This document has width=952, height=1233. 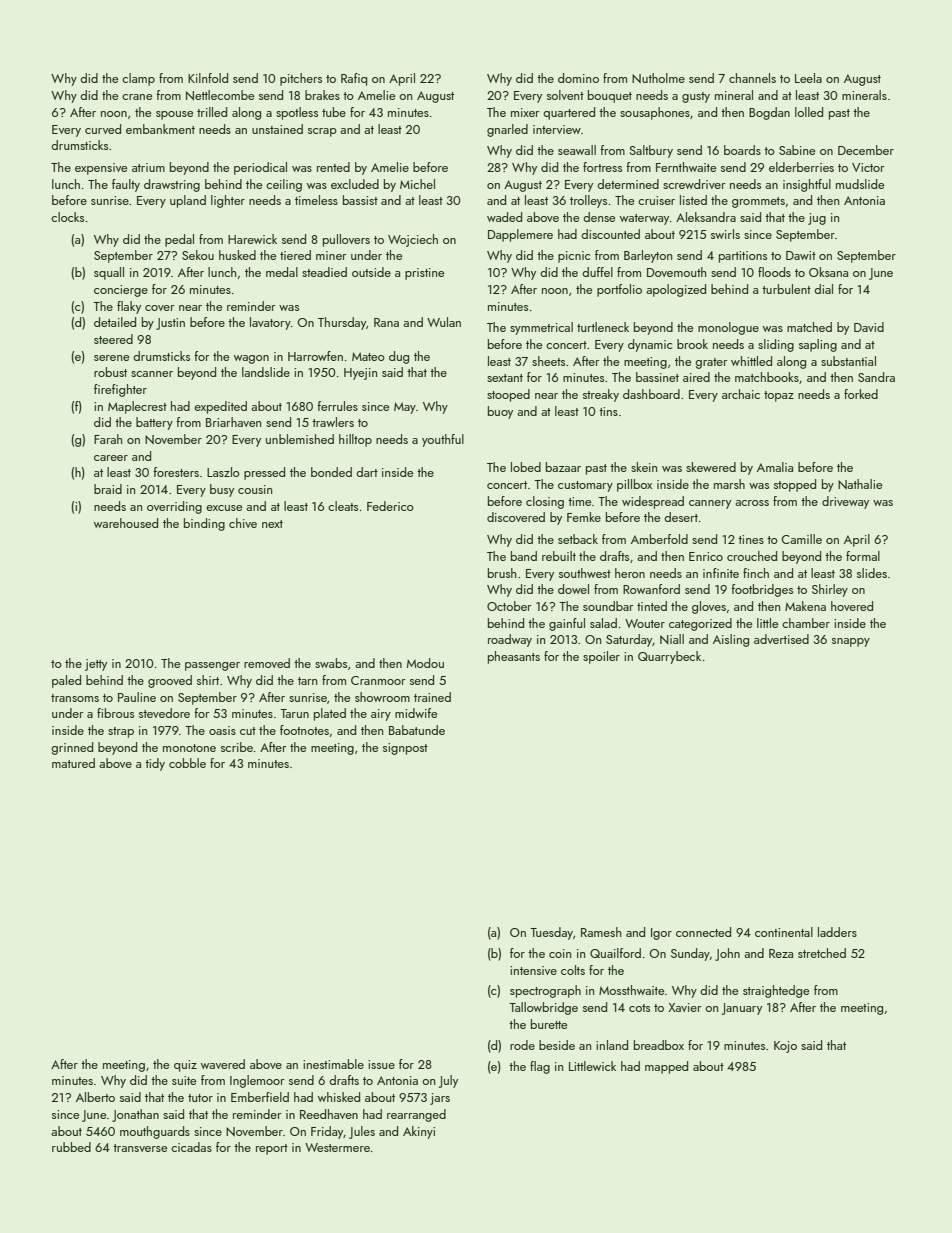 What do you see at coordinates (252, 239) in the document?
I see `Harewick` at bounding box center [252, 239].
